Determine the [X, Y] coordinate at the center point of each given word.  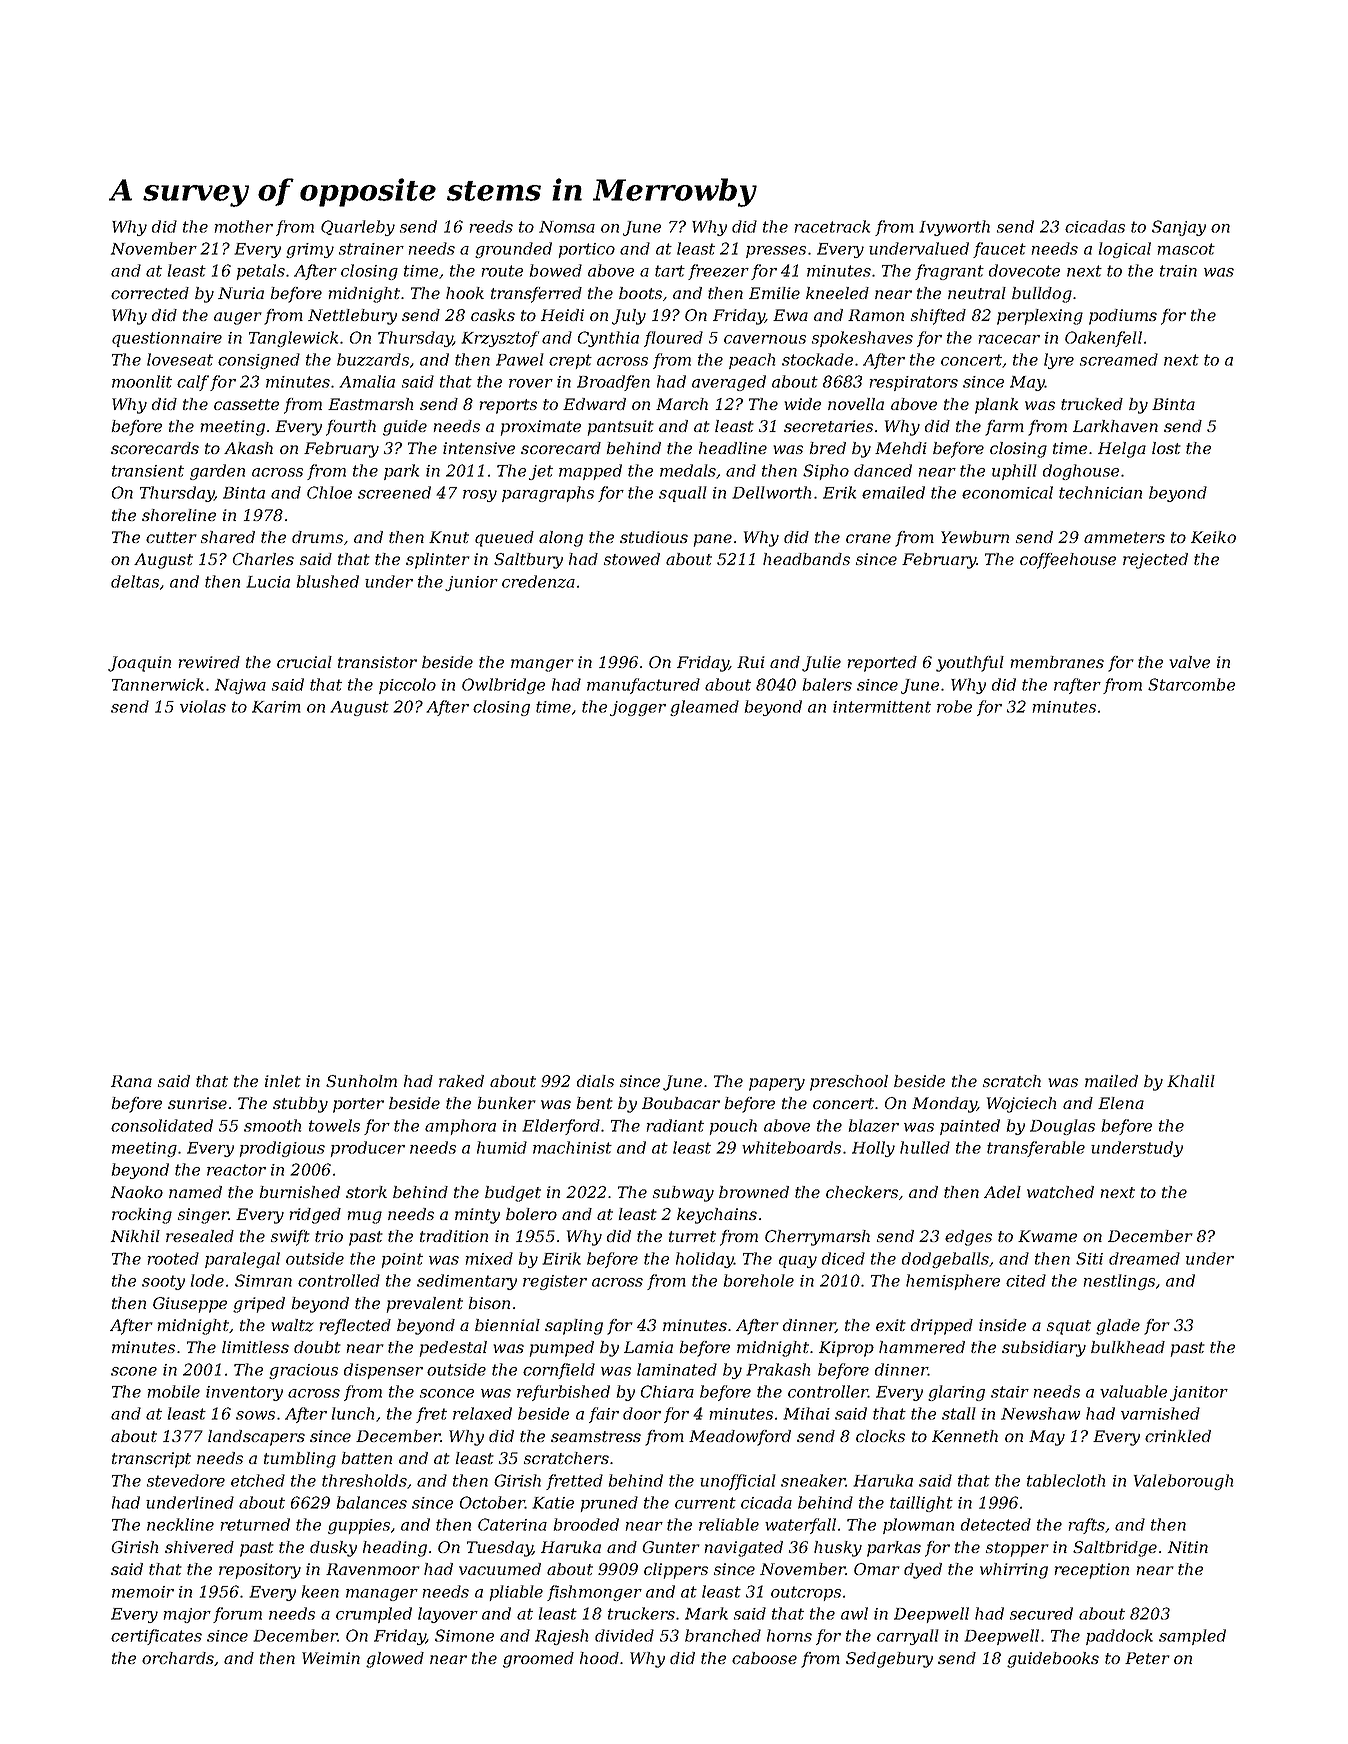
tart [670, 271]
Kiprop [846, 1349]
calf [193, 383]
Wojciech [1021, 1105]
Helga [1122, 450]
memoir [143, 1592]
